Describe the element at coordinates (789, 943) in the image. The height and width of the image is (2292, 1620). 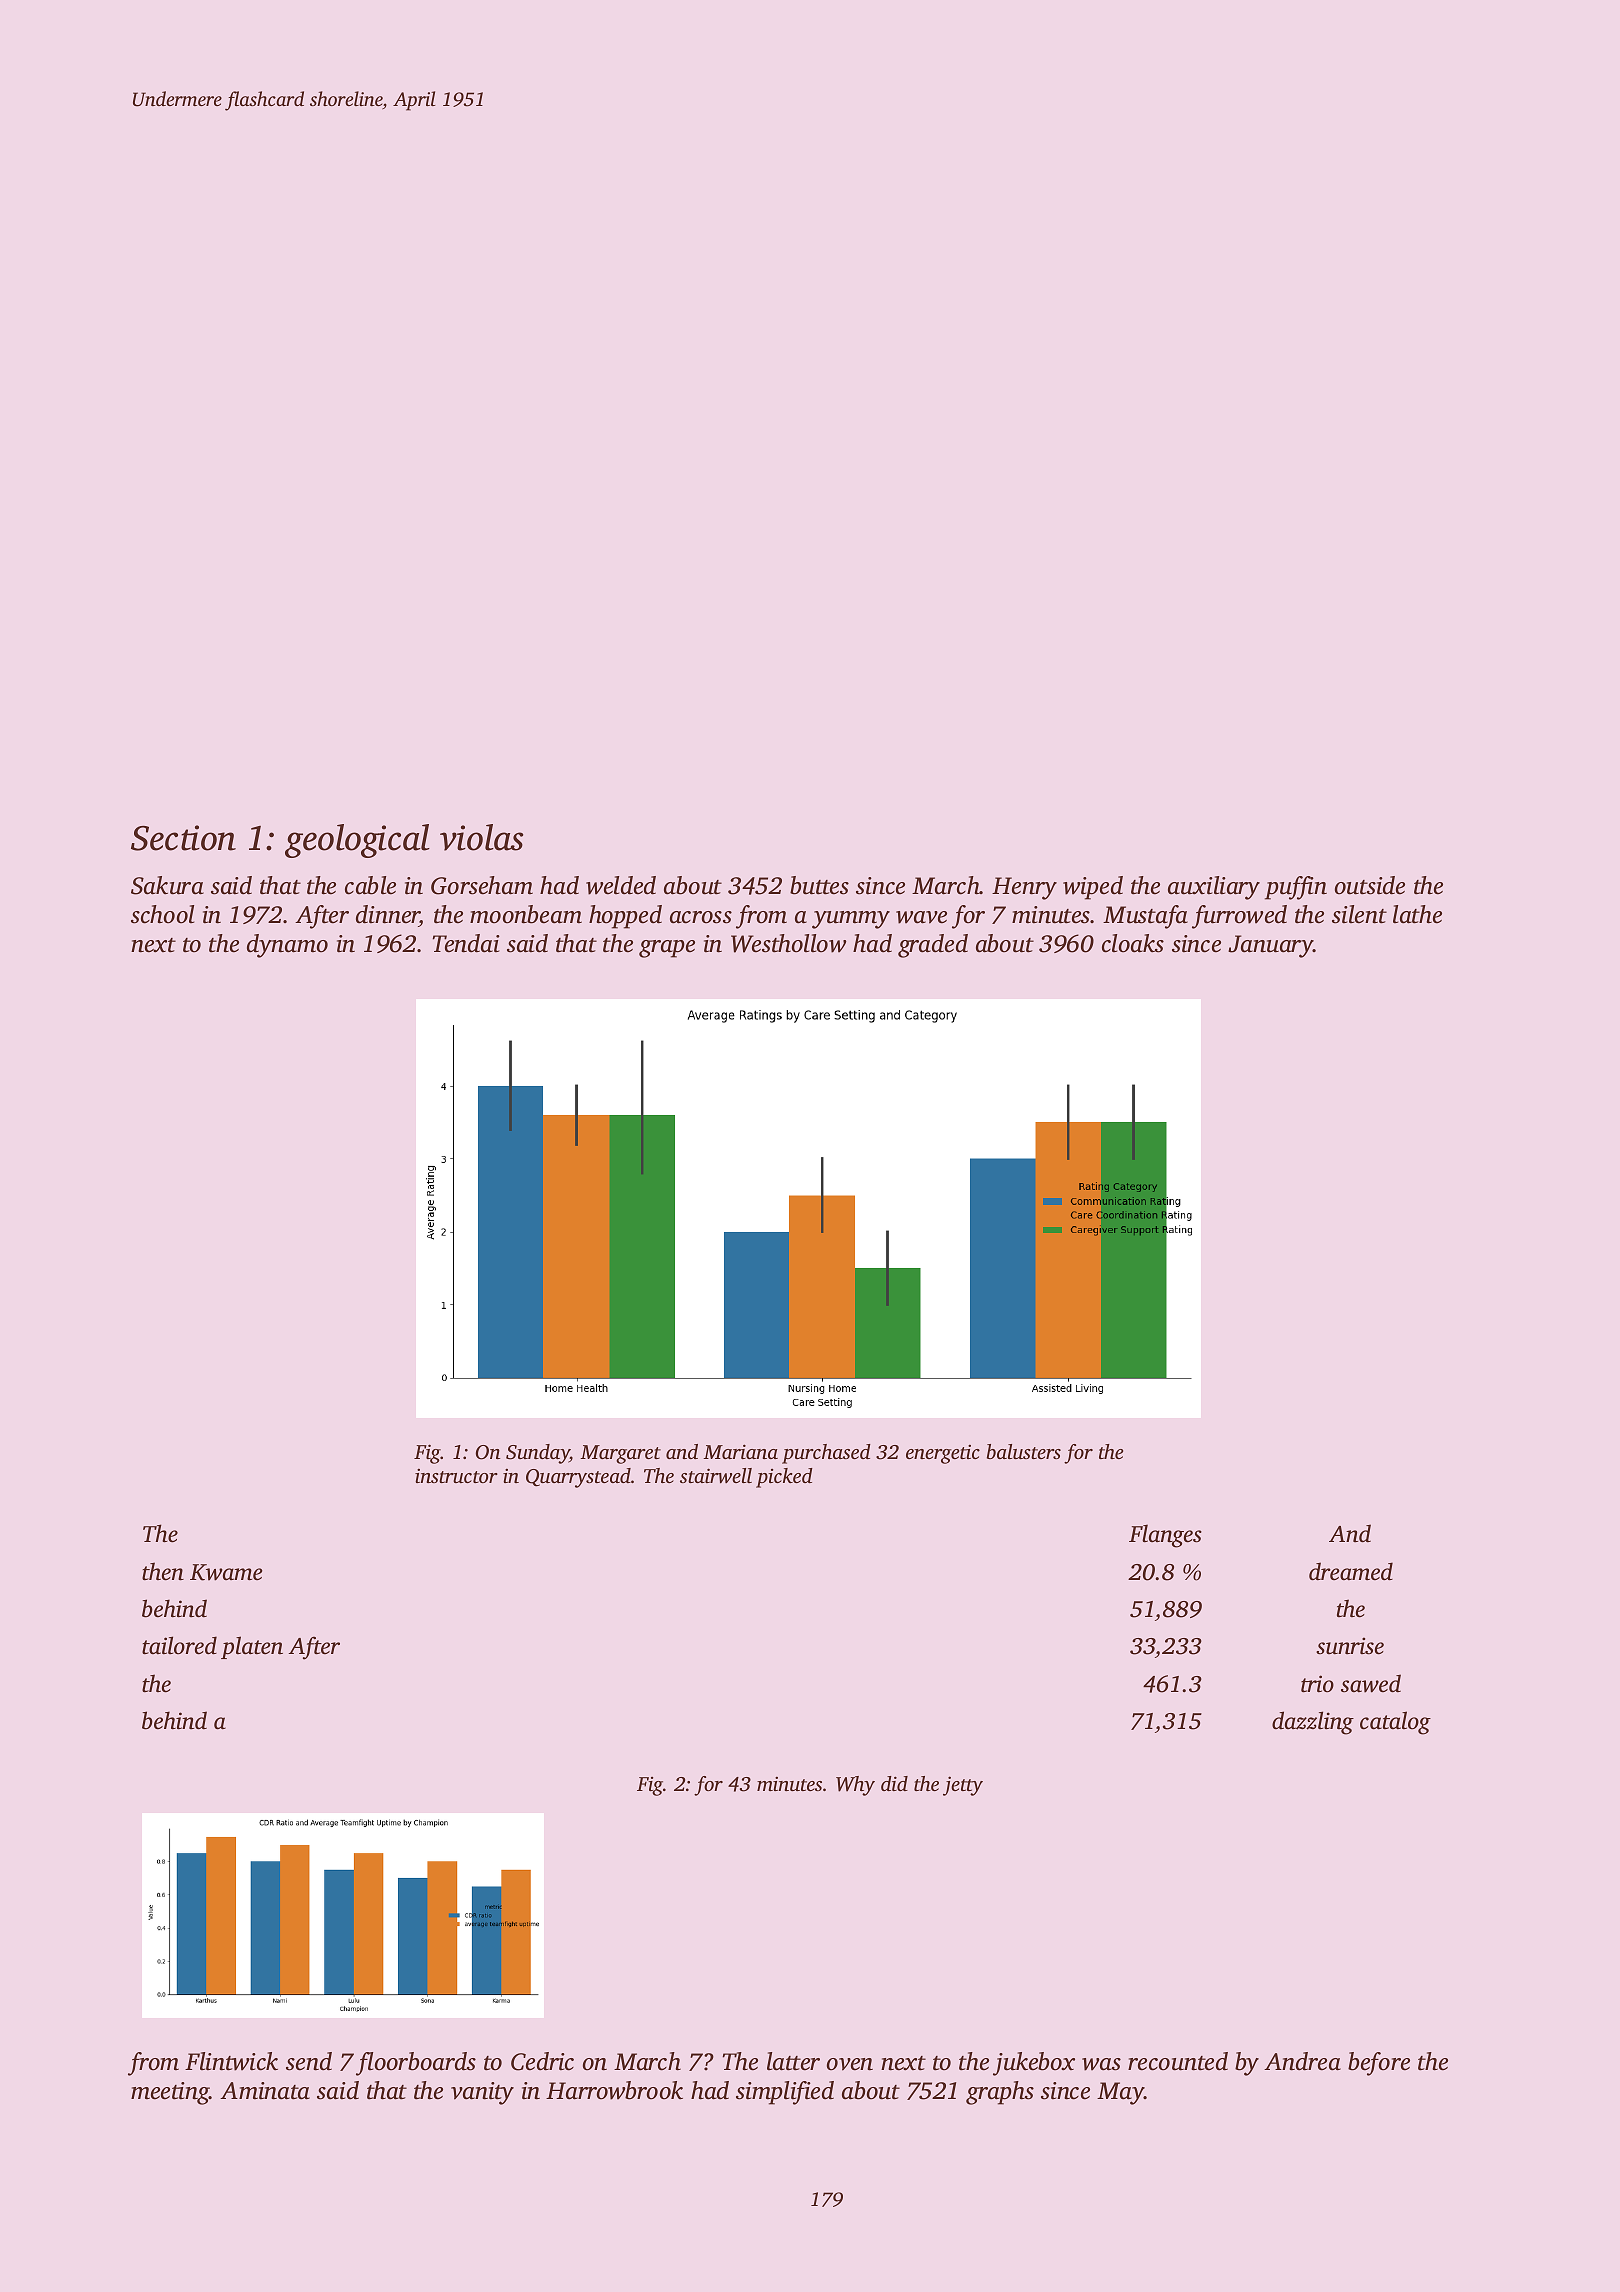
I see `Westhollow` at that location.
